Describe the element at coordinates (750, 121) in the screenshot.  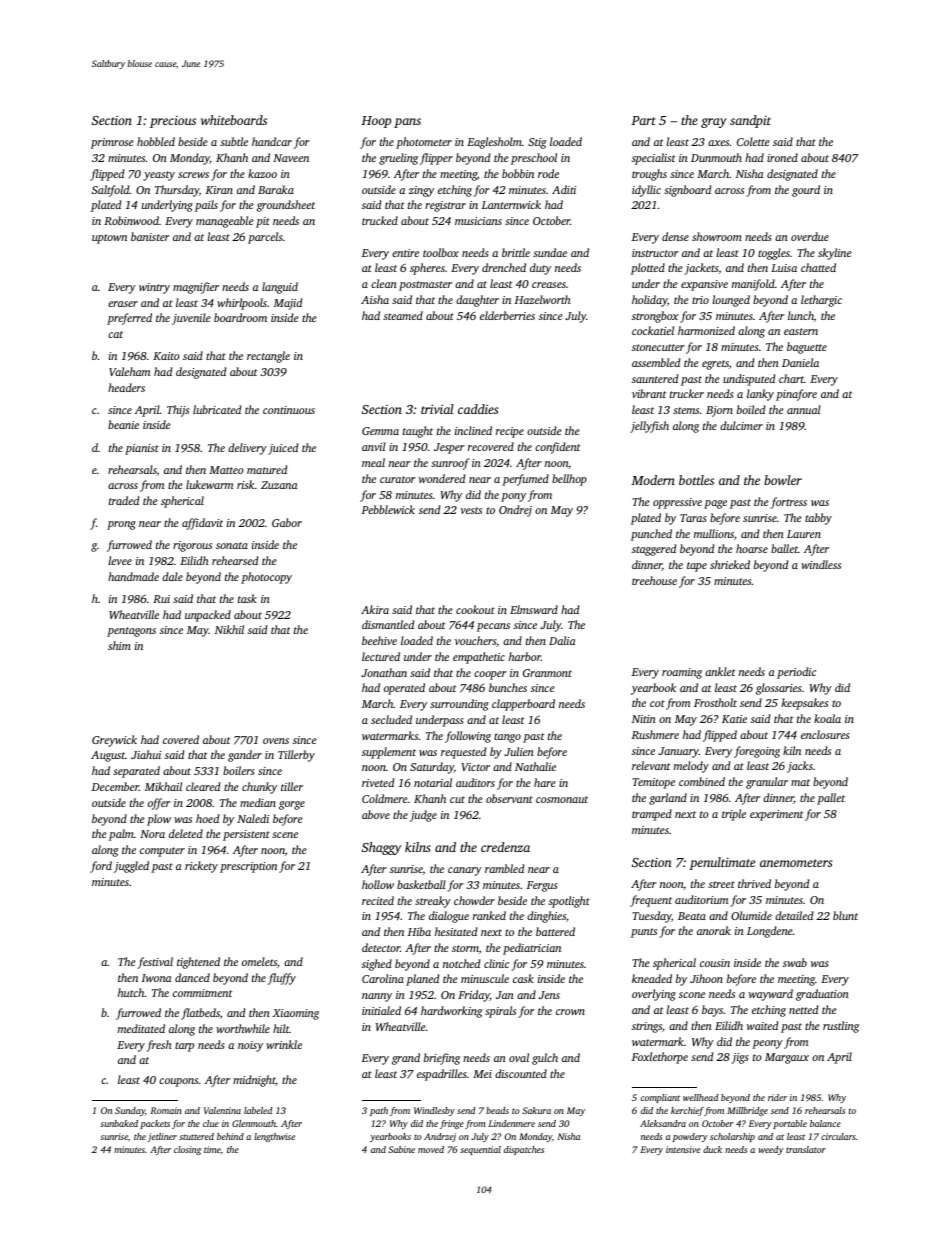
I see `sandpit` at that location.
